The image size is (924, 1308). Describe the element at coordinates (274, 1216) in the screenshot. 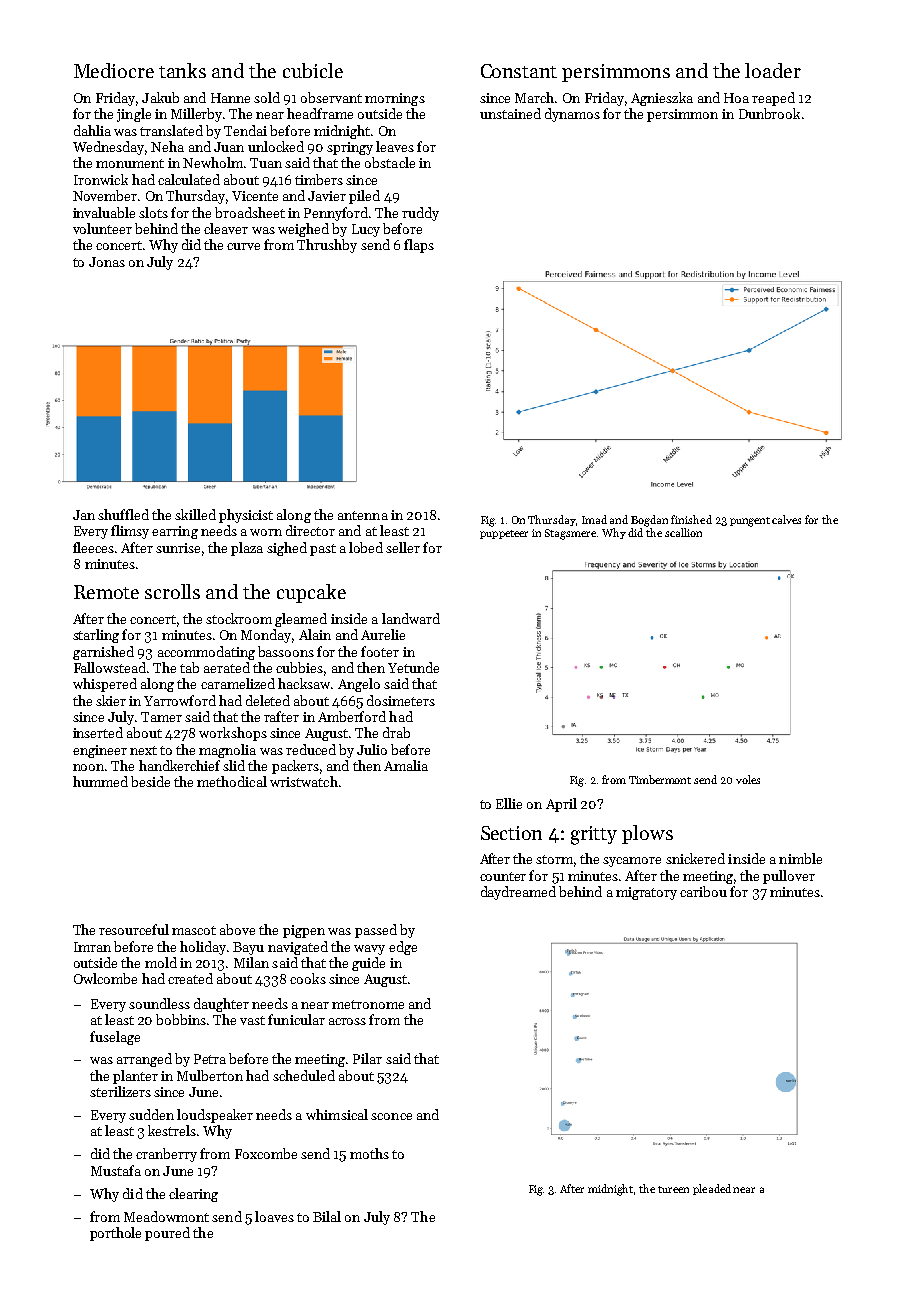

I see `loaves` at that location.
